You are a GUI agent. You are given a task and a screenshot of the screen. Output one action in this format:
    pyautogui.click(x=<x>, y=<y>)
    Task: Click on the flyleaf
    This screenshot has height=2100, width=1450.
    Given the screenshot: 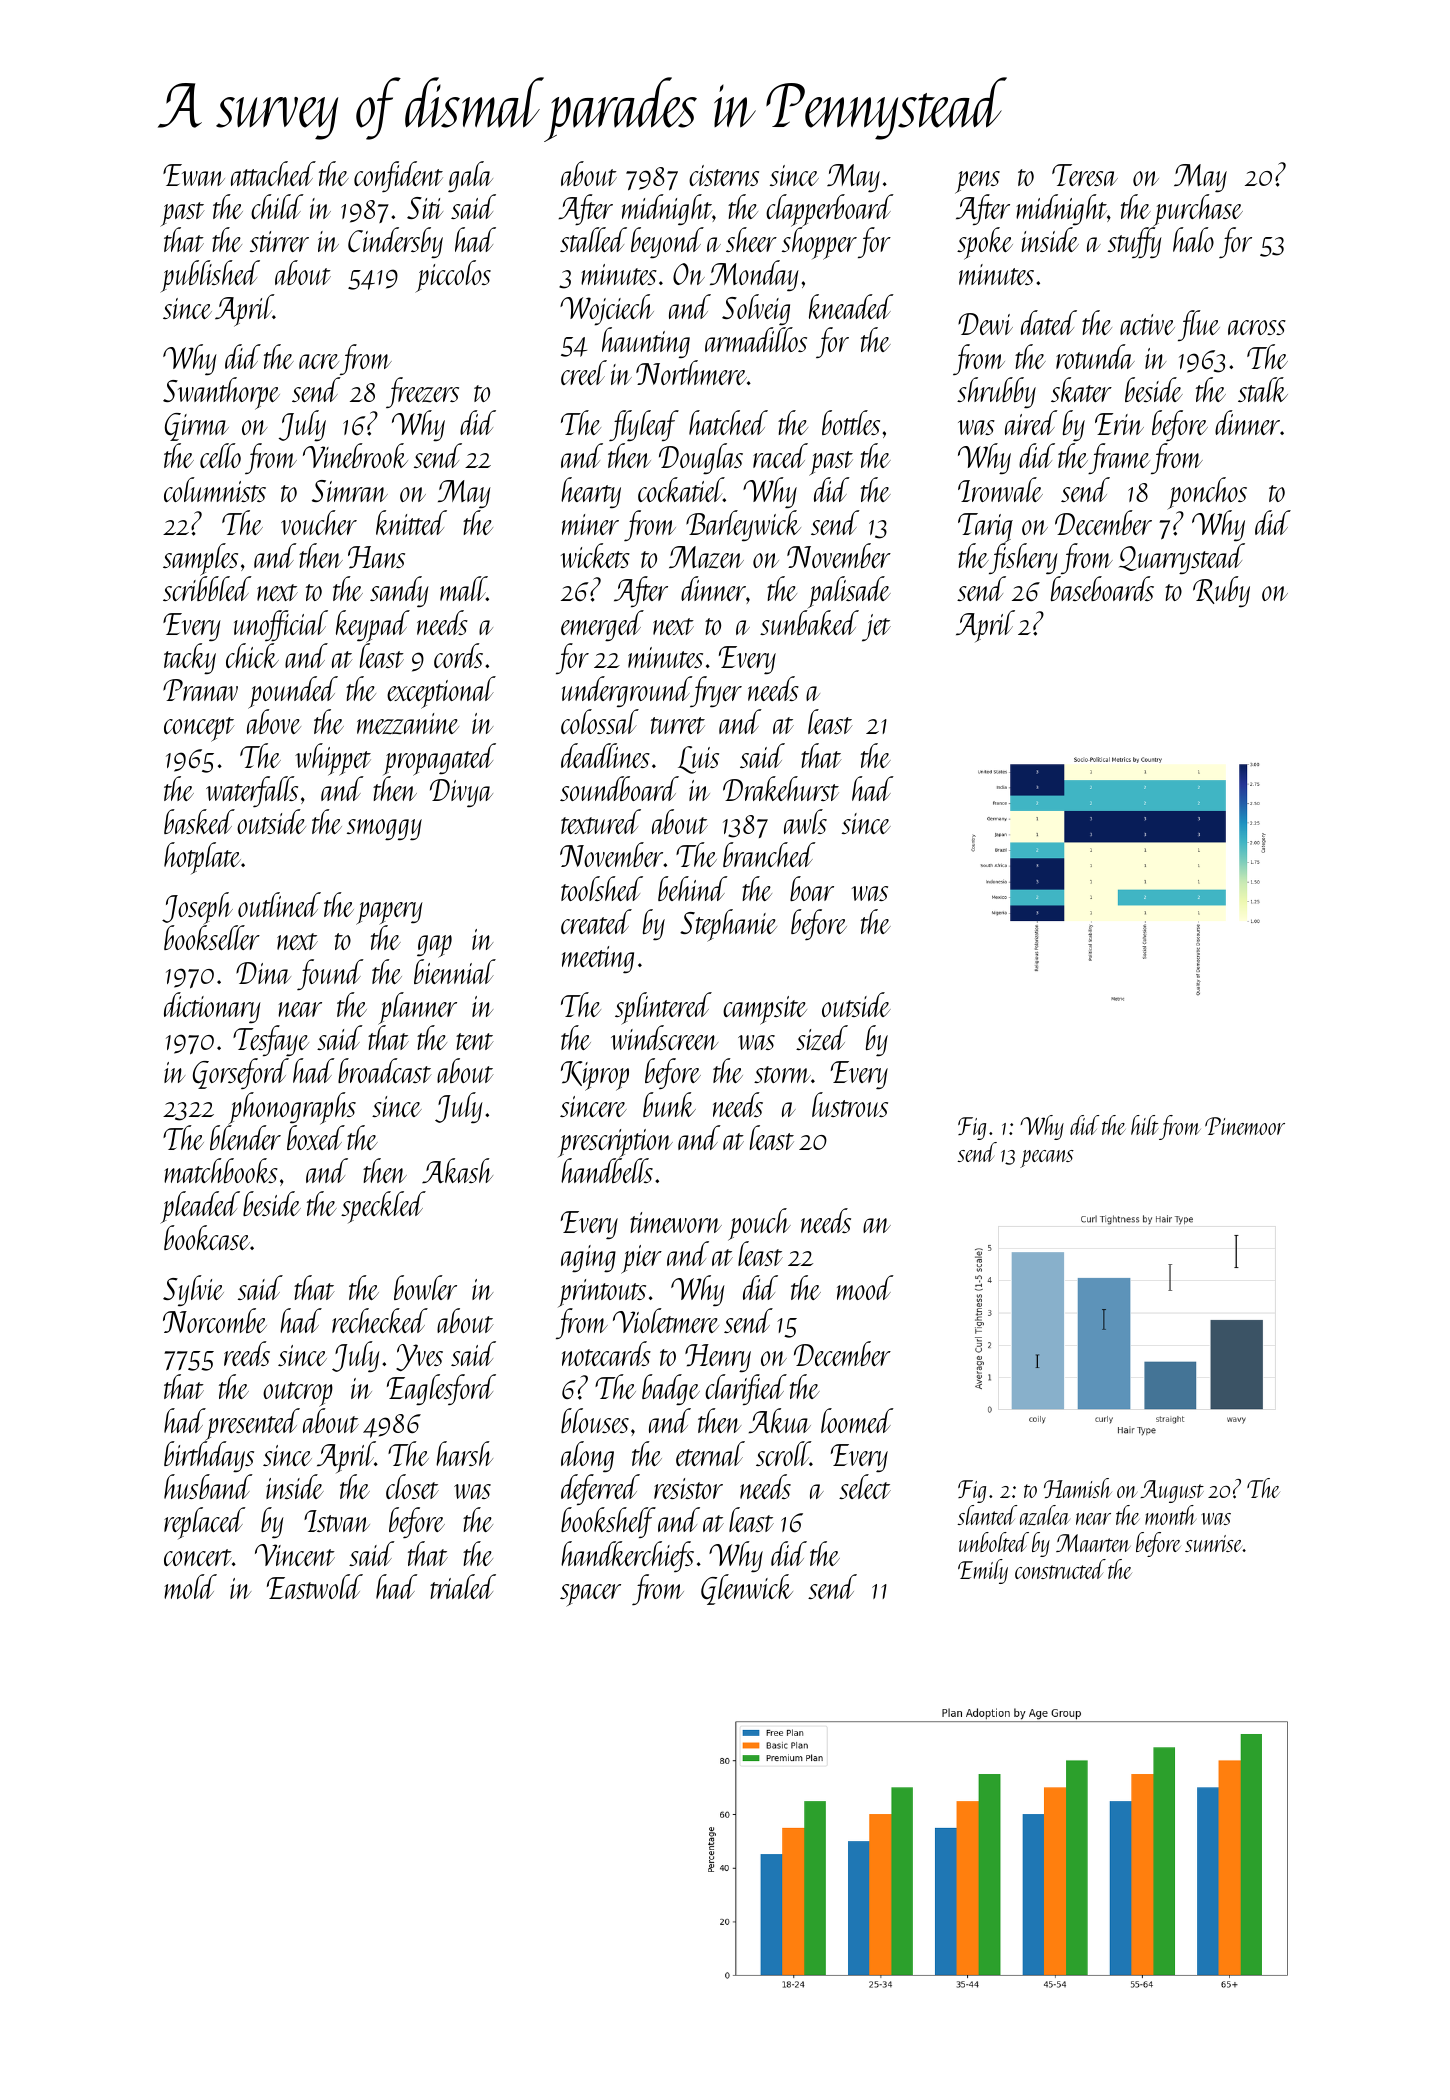 What is the action you would take?
    pyautogui.click(x=644, y=425)
